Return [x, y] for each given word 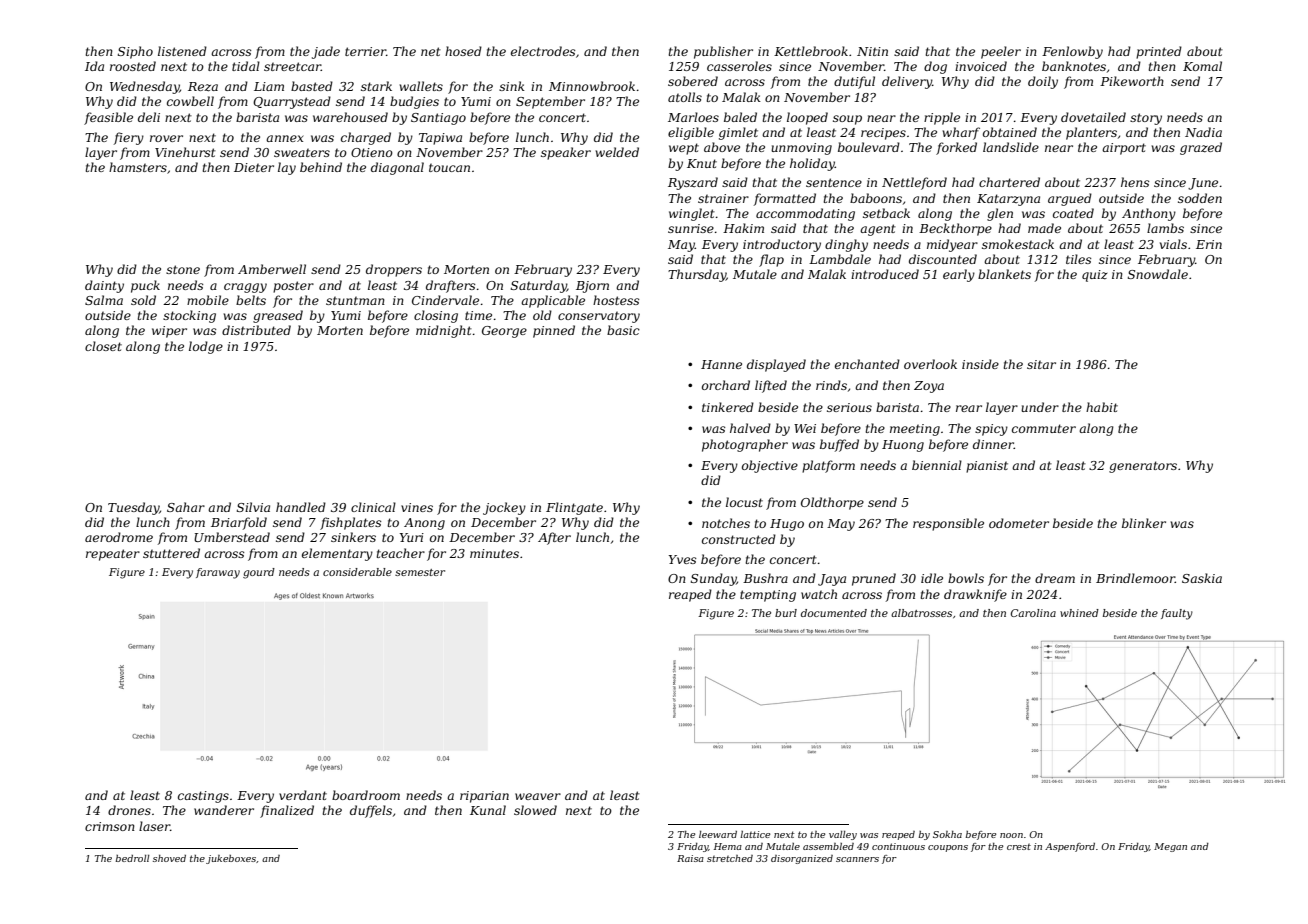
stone [183, 269]
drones [129, 810]
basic [623, 330]
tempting [768, 596]
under [1040, 407]
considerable [357, 572]
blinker [1144, 523]
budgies [414, 102]
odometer [1019, 523]
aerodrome [119, 537]
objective [770, 466]
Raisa [690, 858]
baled [740, 117]
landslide [1011, 147]
